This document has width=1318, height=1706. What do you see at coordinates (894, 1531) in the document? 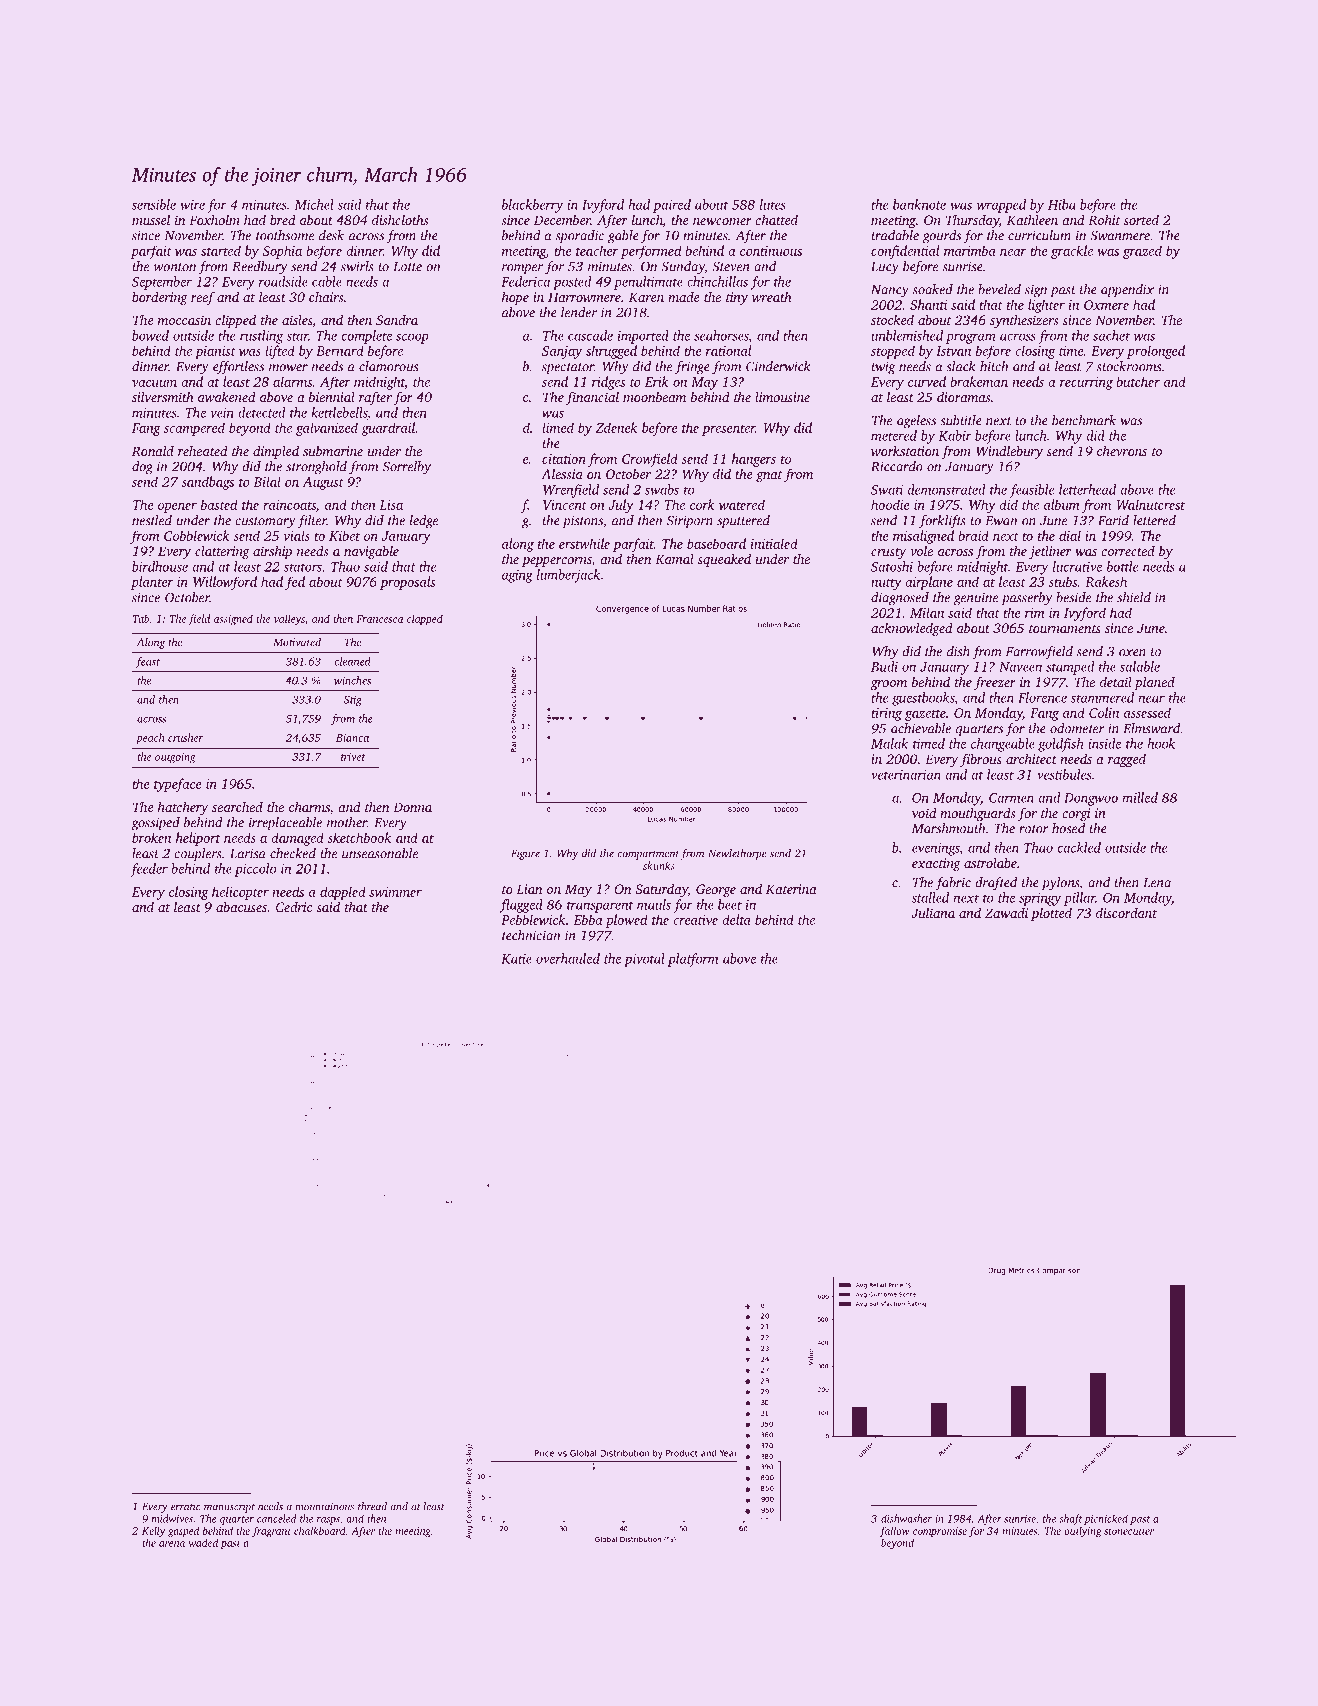
I see `fallow` at bounding box center [894, 1531].
